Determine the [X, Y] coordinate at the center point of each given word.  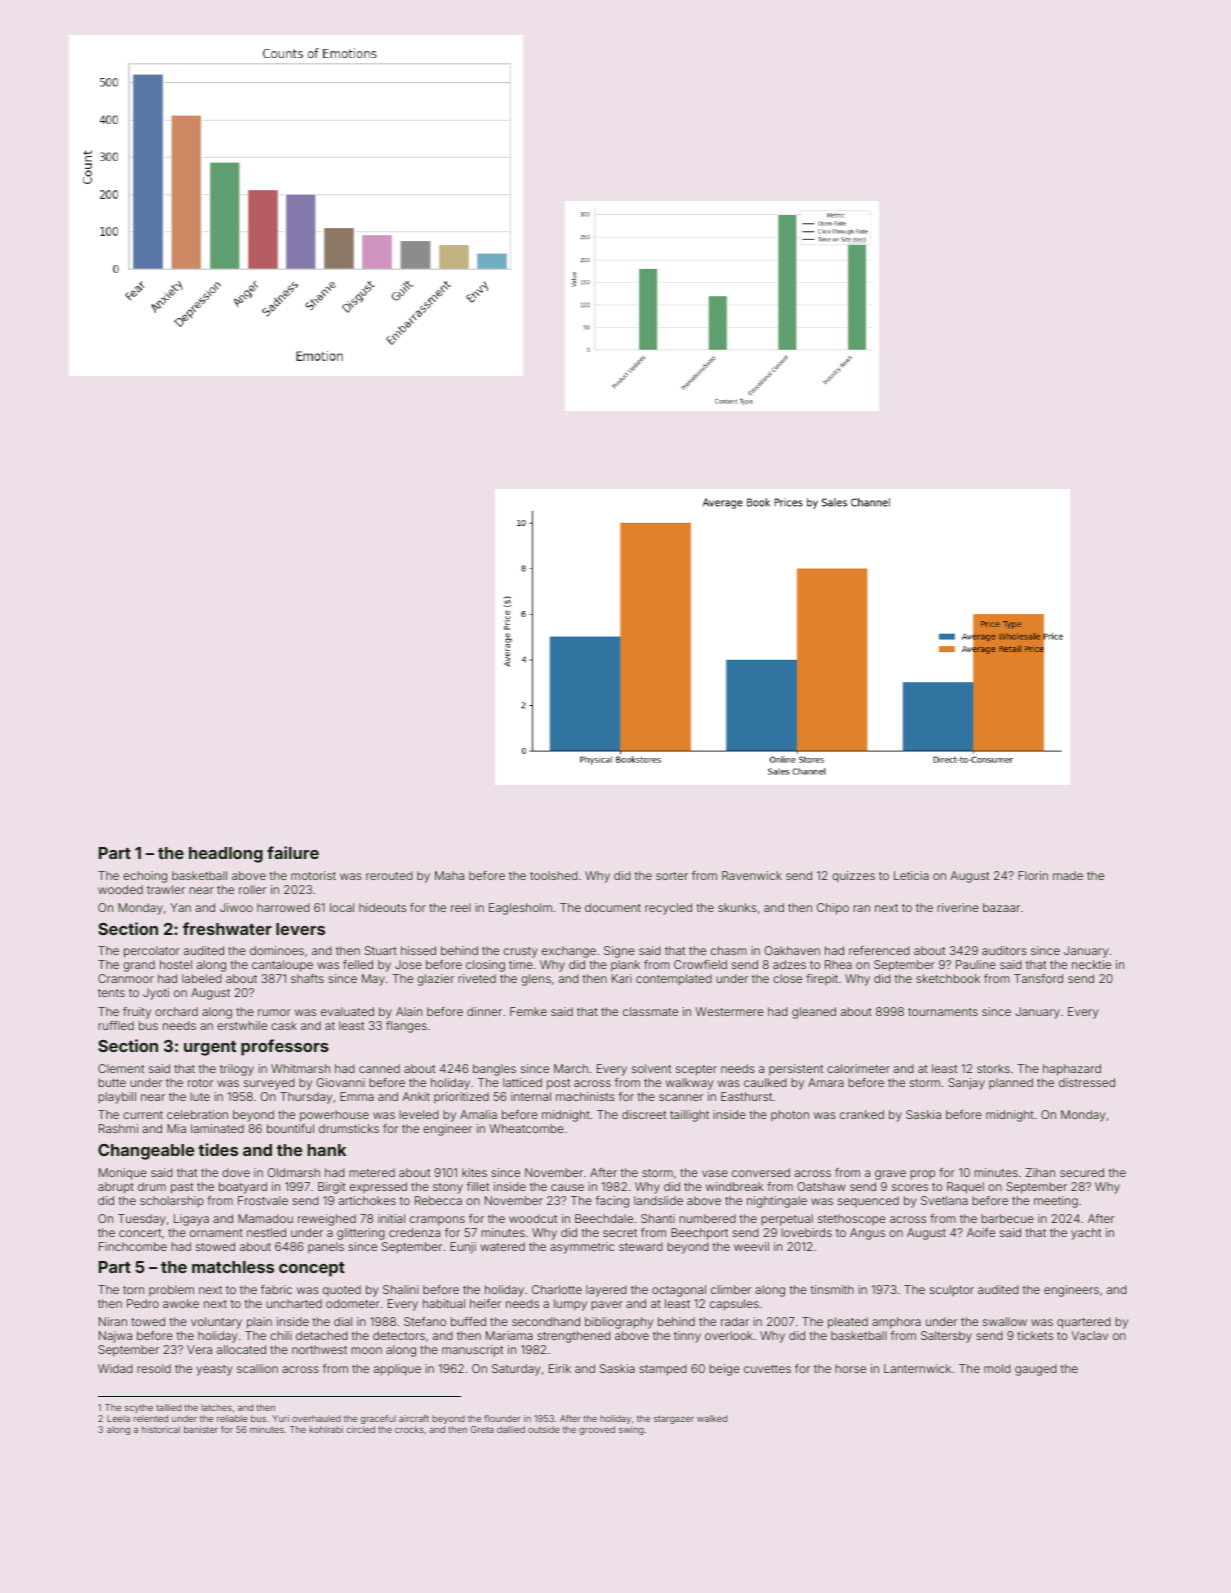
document [613, 907]
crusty [521, 952]
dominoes [277, 950]
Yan [180, 907]
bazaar [1001, 907]
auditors [1004, 950]
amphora [896, 1323]
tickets [1035, 1335]
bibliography [619, 1323]
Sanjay [966, 1084]
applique [397, 1370]
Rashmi [118, 1128]
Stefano [425, 1321]
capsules [734, 1305]
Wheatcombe [527, 1128]
